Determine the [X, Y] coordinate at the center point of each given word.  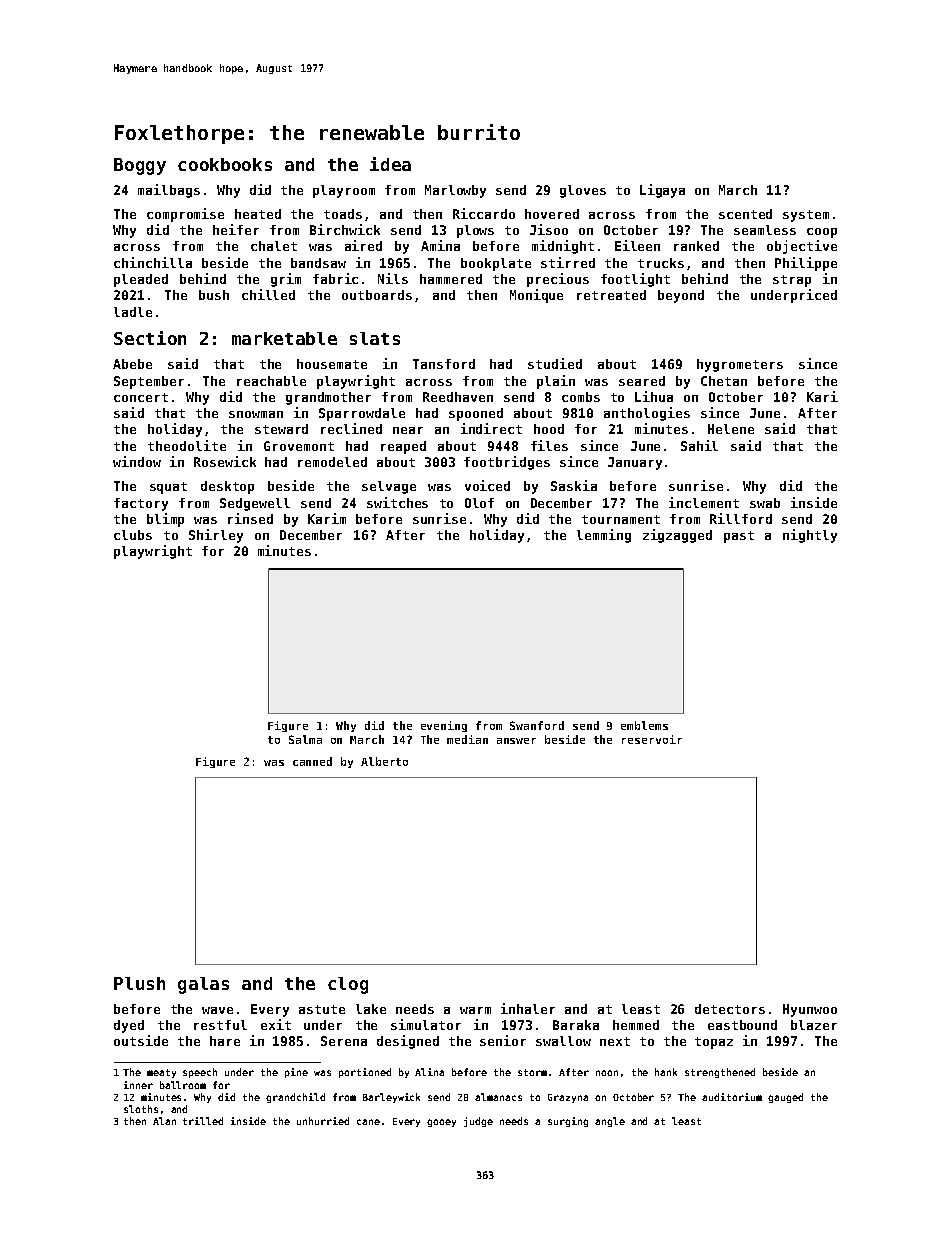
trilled [203, 1121]
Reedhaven [458, 397]
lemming [604, 536]
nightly [810, 536]
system [806, 216]
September [149, 382]
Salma [305, 739]
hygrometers [740, 365]
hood [549, 429]
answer [516, 741]
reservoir [652, 739]
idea [390, 164]
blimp [165, 520]
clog [348, 985]
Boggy [140, 166]
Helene [731, 429]
